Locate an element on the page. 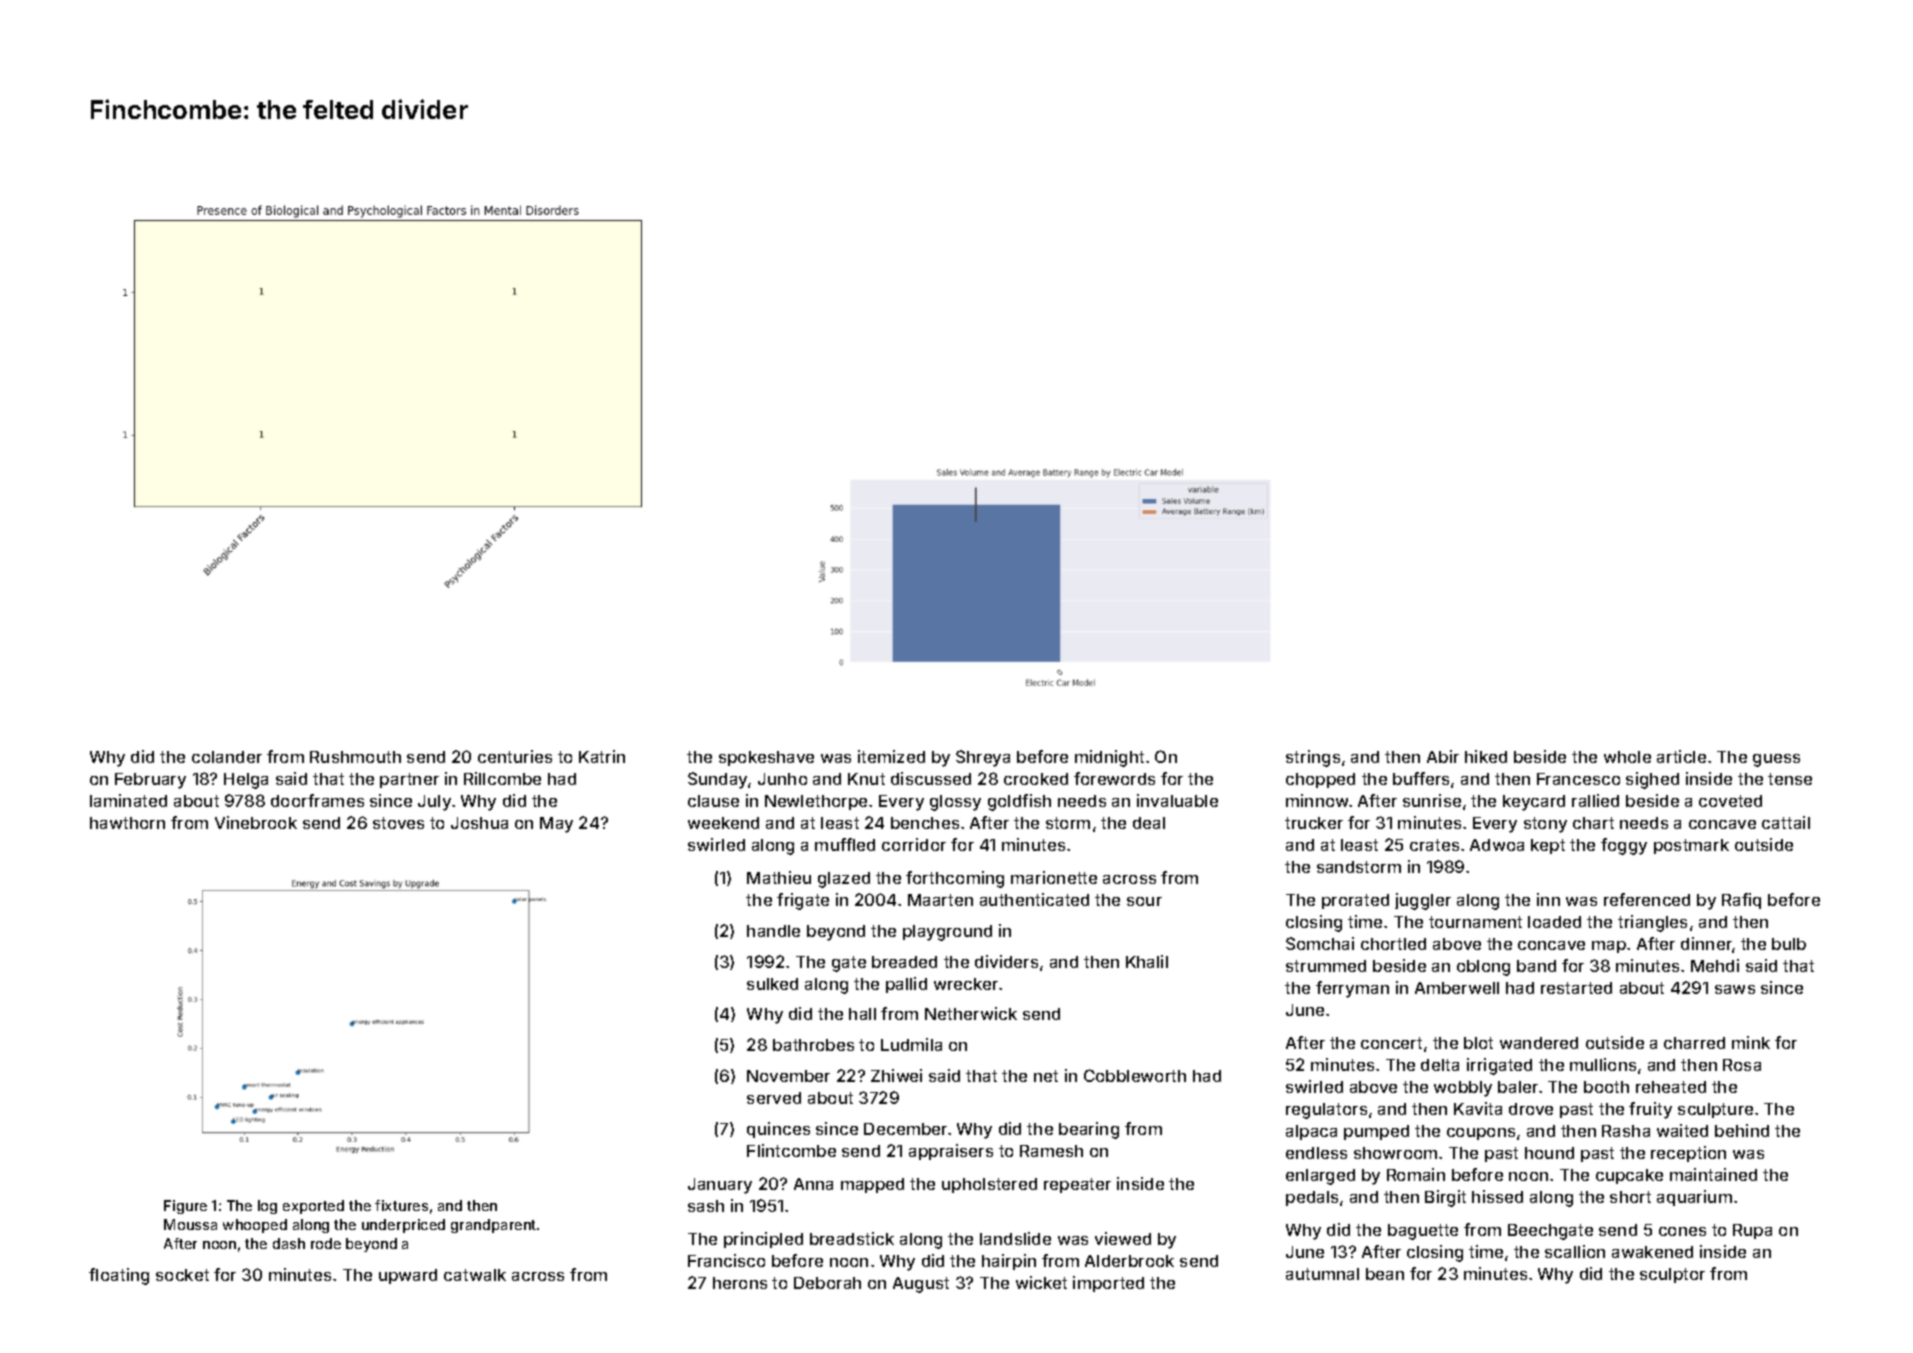  Zhiwei is located at coordinates (896, 1075).
